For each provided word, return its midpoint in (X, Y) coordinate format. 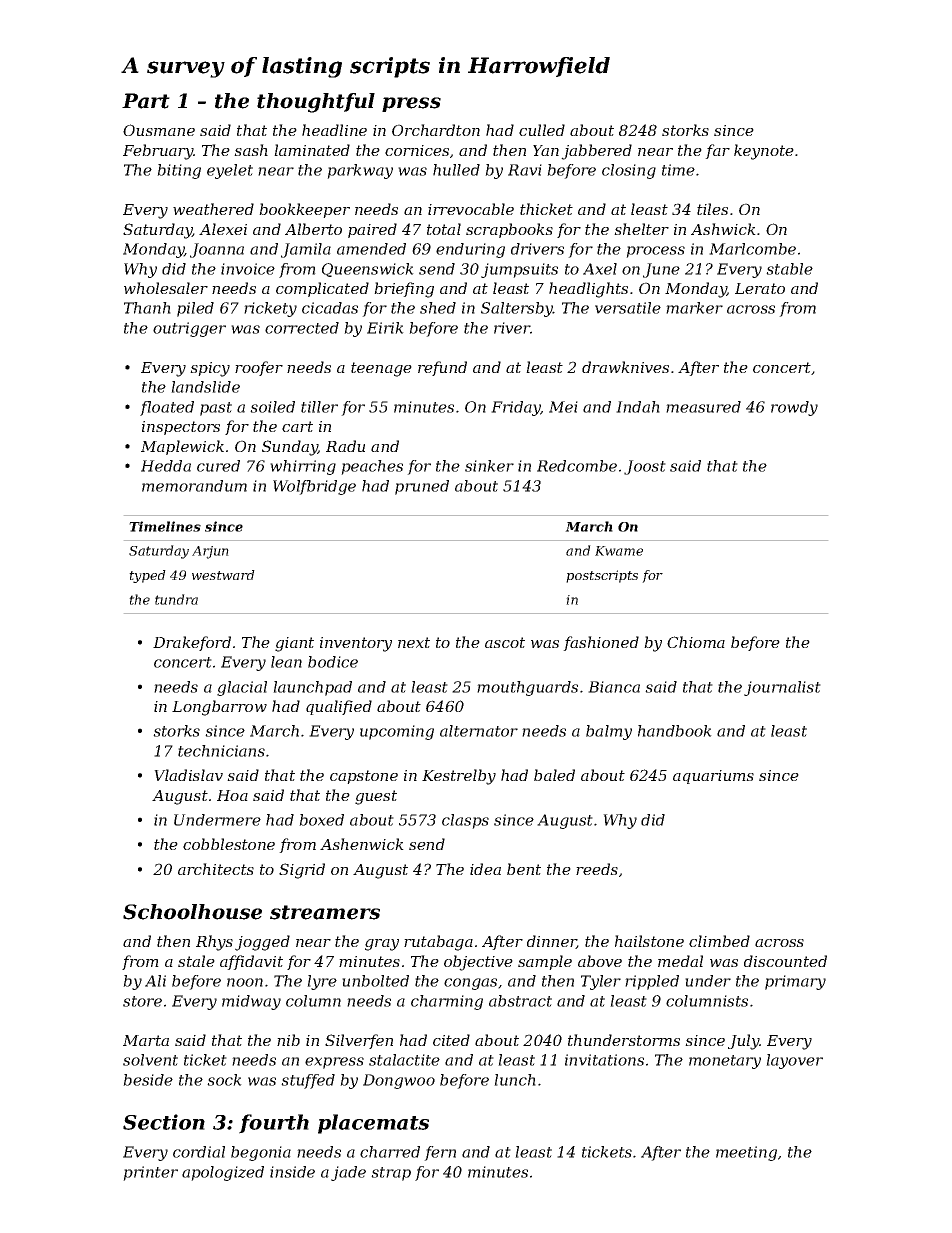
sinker (489, 466)
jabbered (596, 152)
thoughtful (316, 103)
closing (629, 171)
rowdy (794, 408)
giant (294, 644)
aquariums (713, 777)
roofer (259, 368)
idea (485, 869)
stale (196, 961)
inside (292, 1172)
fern (440, 1153)
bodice (333, 662)
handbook (675, 731)
